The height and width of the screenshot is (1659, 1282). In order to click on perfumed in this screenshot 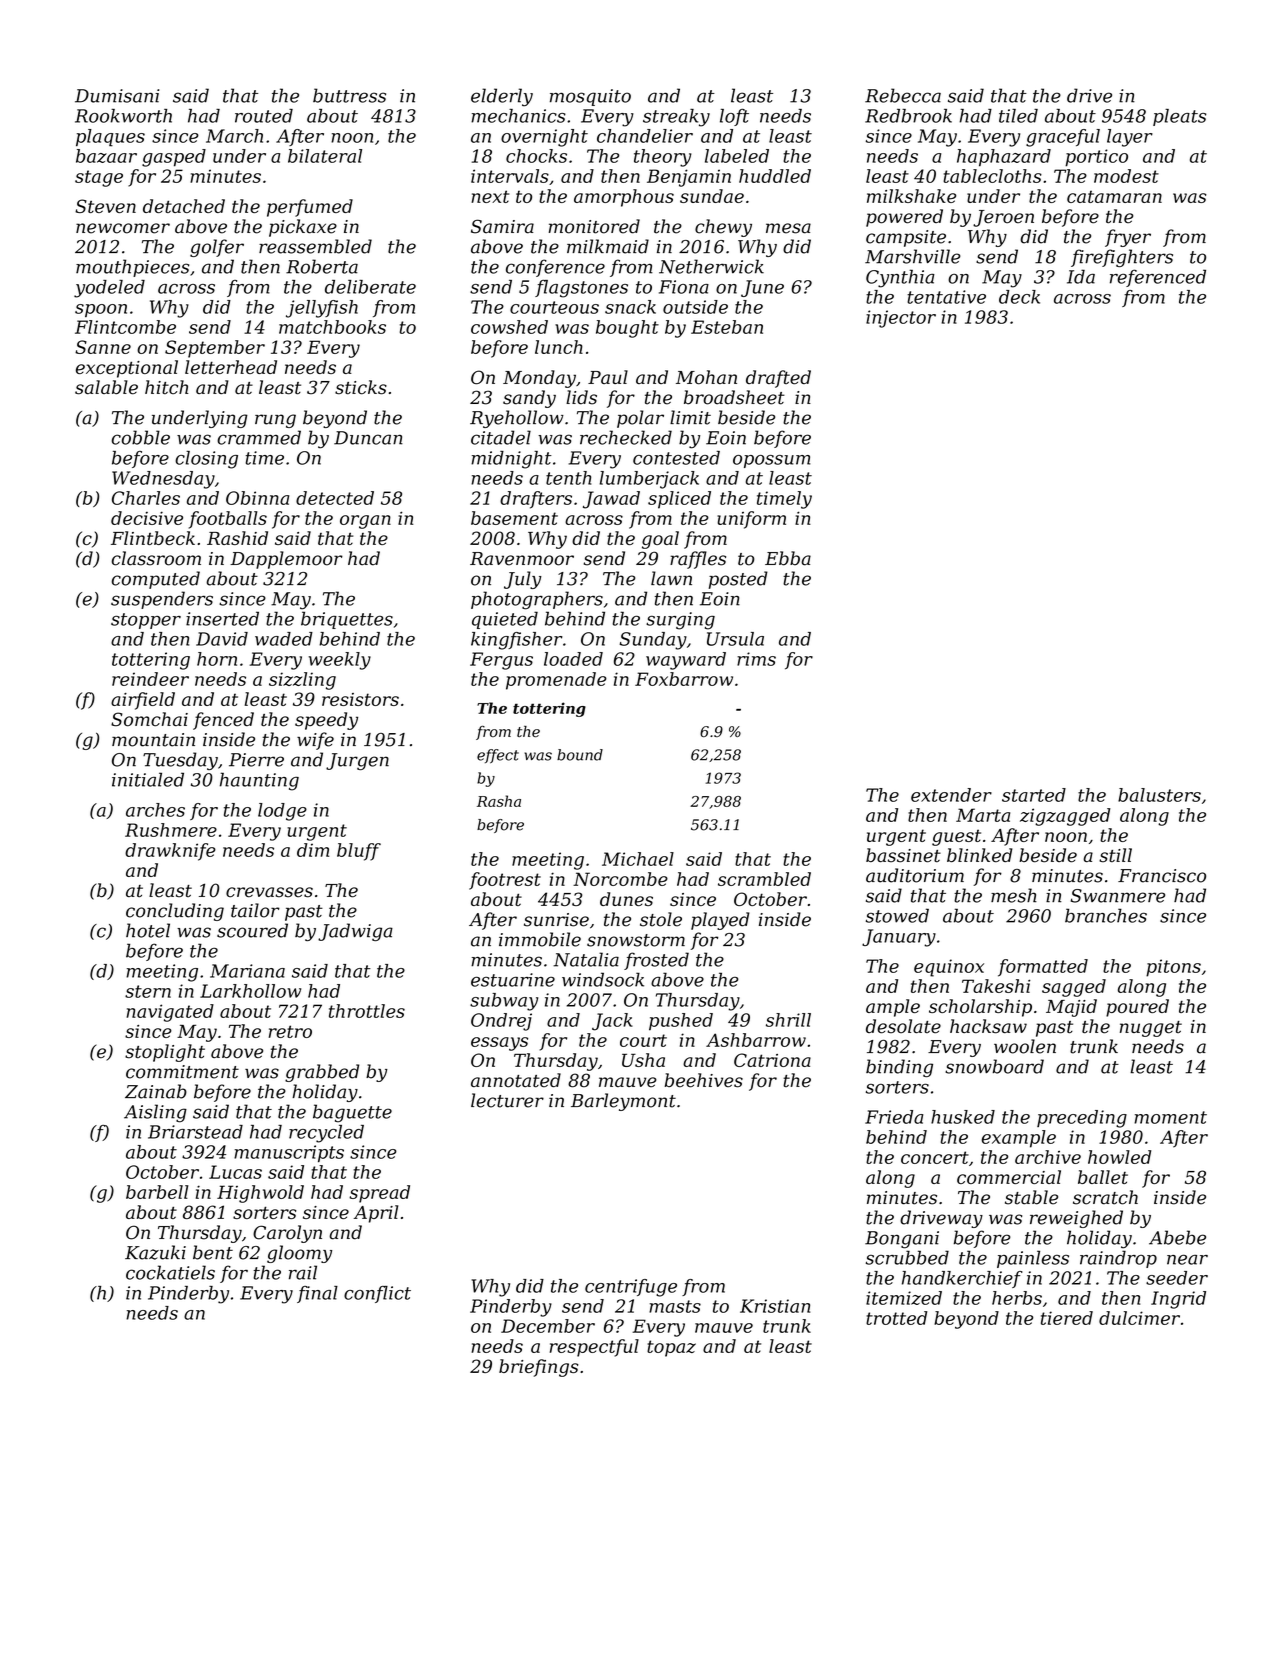, I will do `click(310, 208)`.
